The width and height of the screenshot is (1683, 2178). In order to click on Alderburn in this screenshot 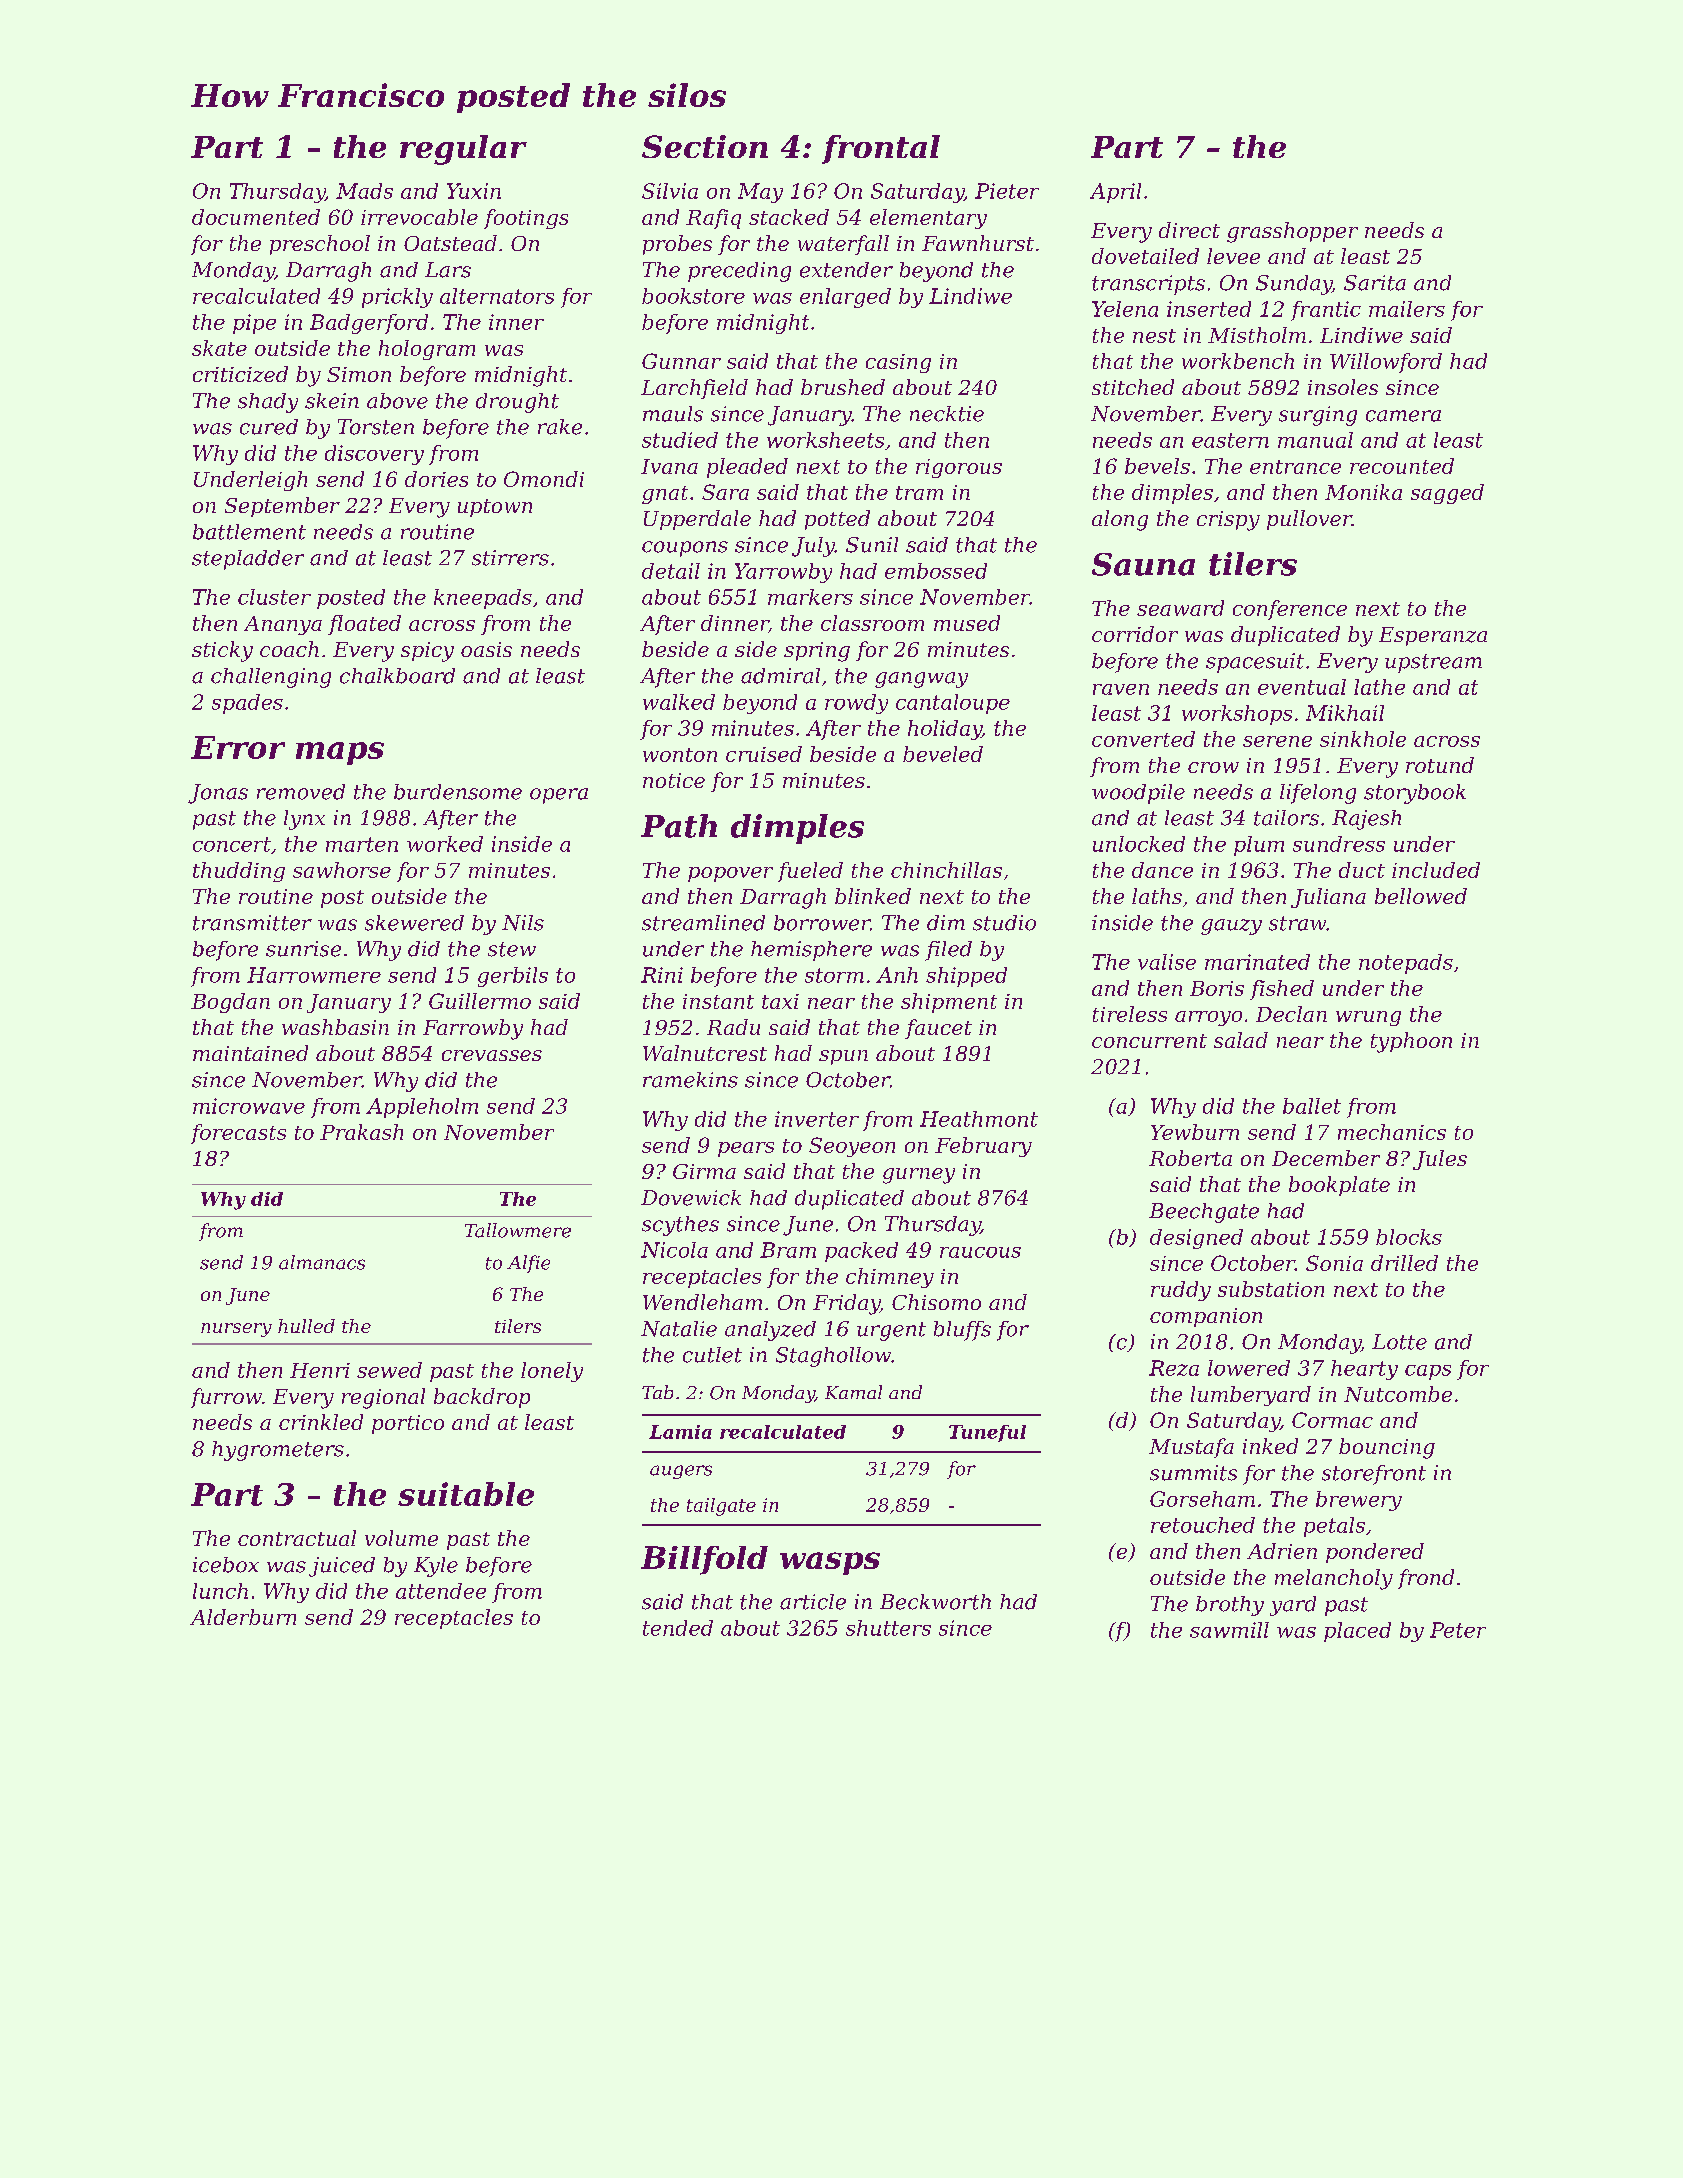, I will do `click(243, 1617)`.
